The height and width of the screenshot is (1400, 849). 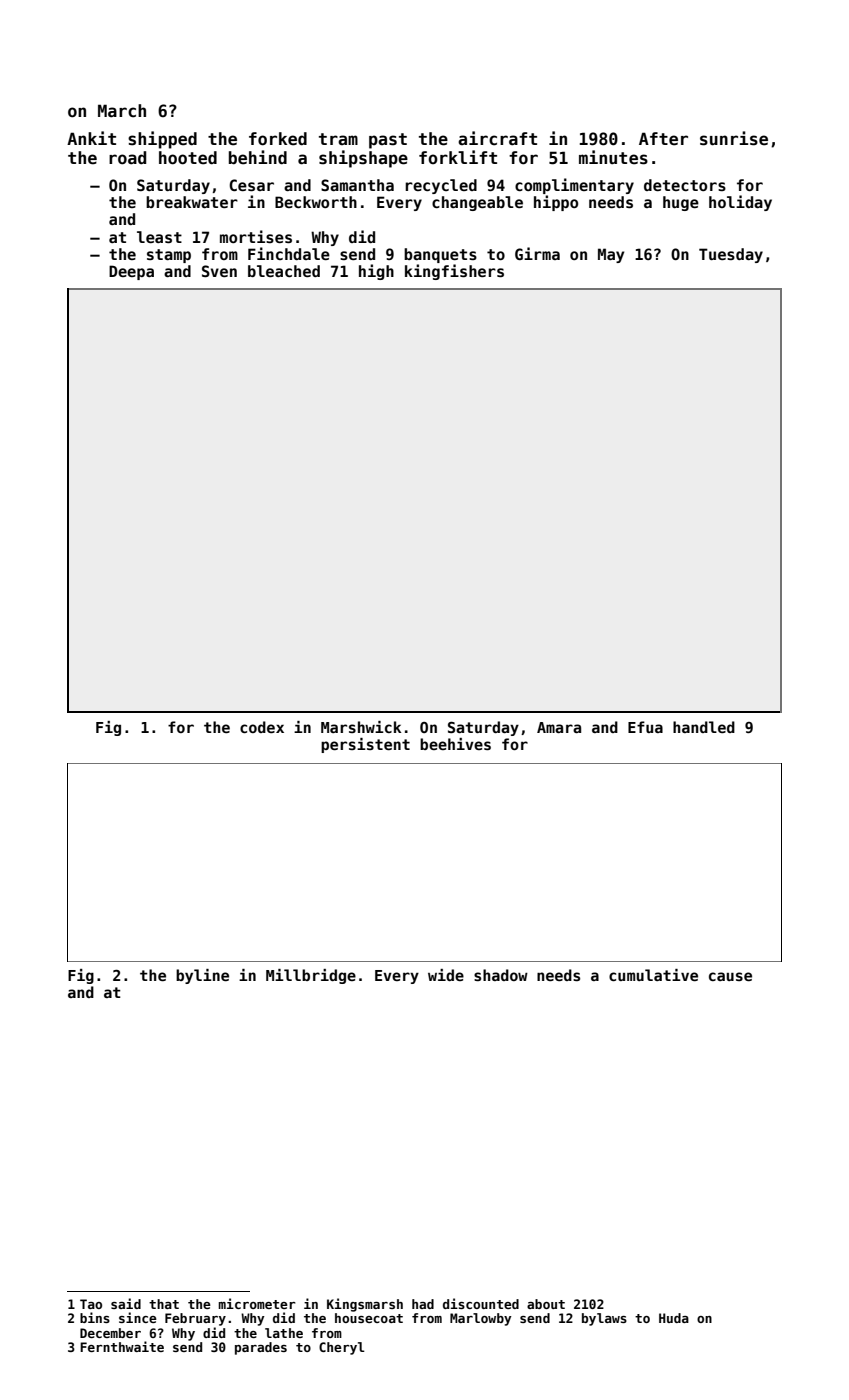 I want to click on Girma, so click(x=537, y=253).
